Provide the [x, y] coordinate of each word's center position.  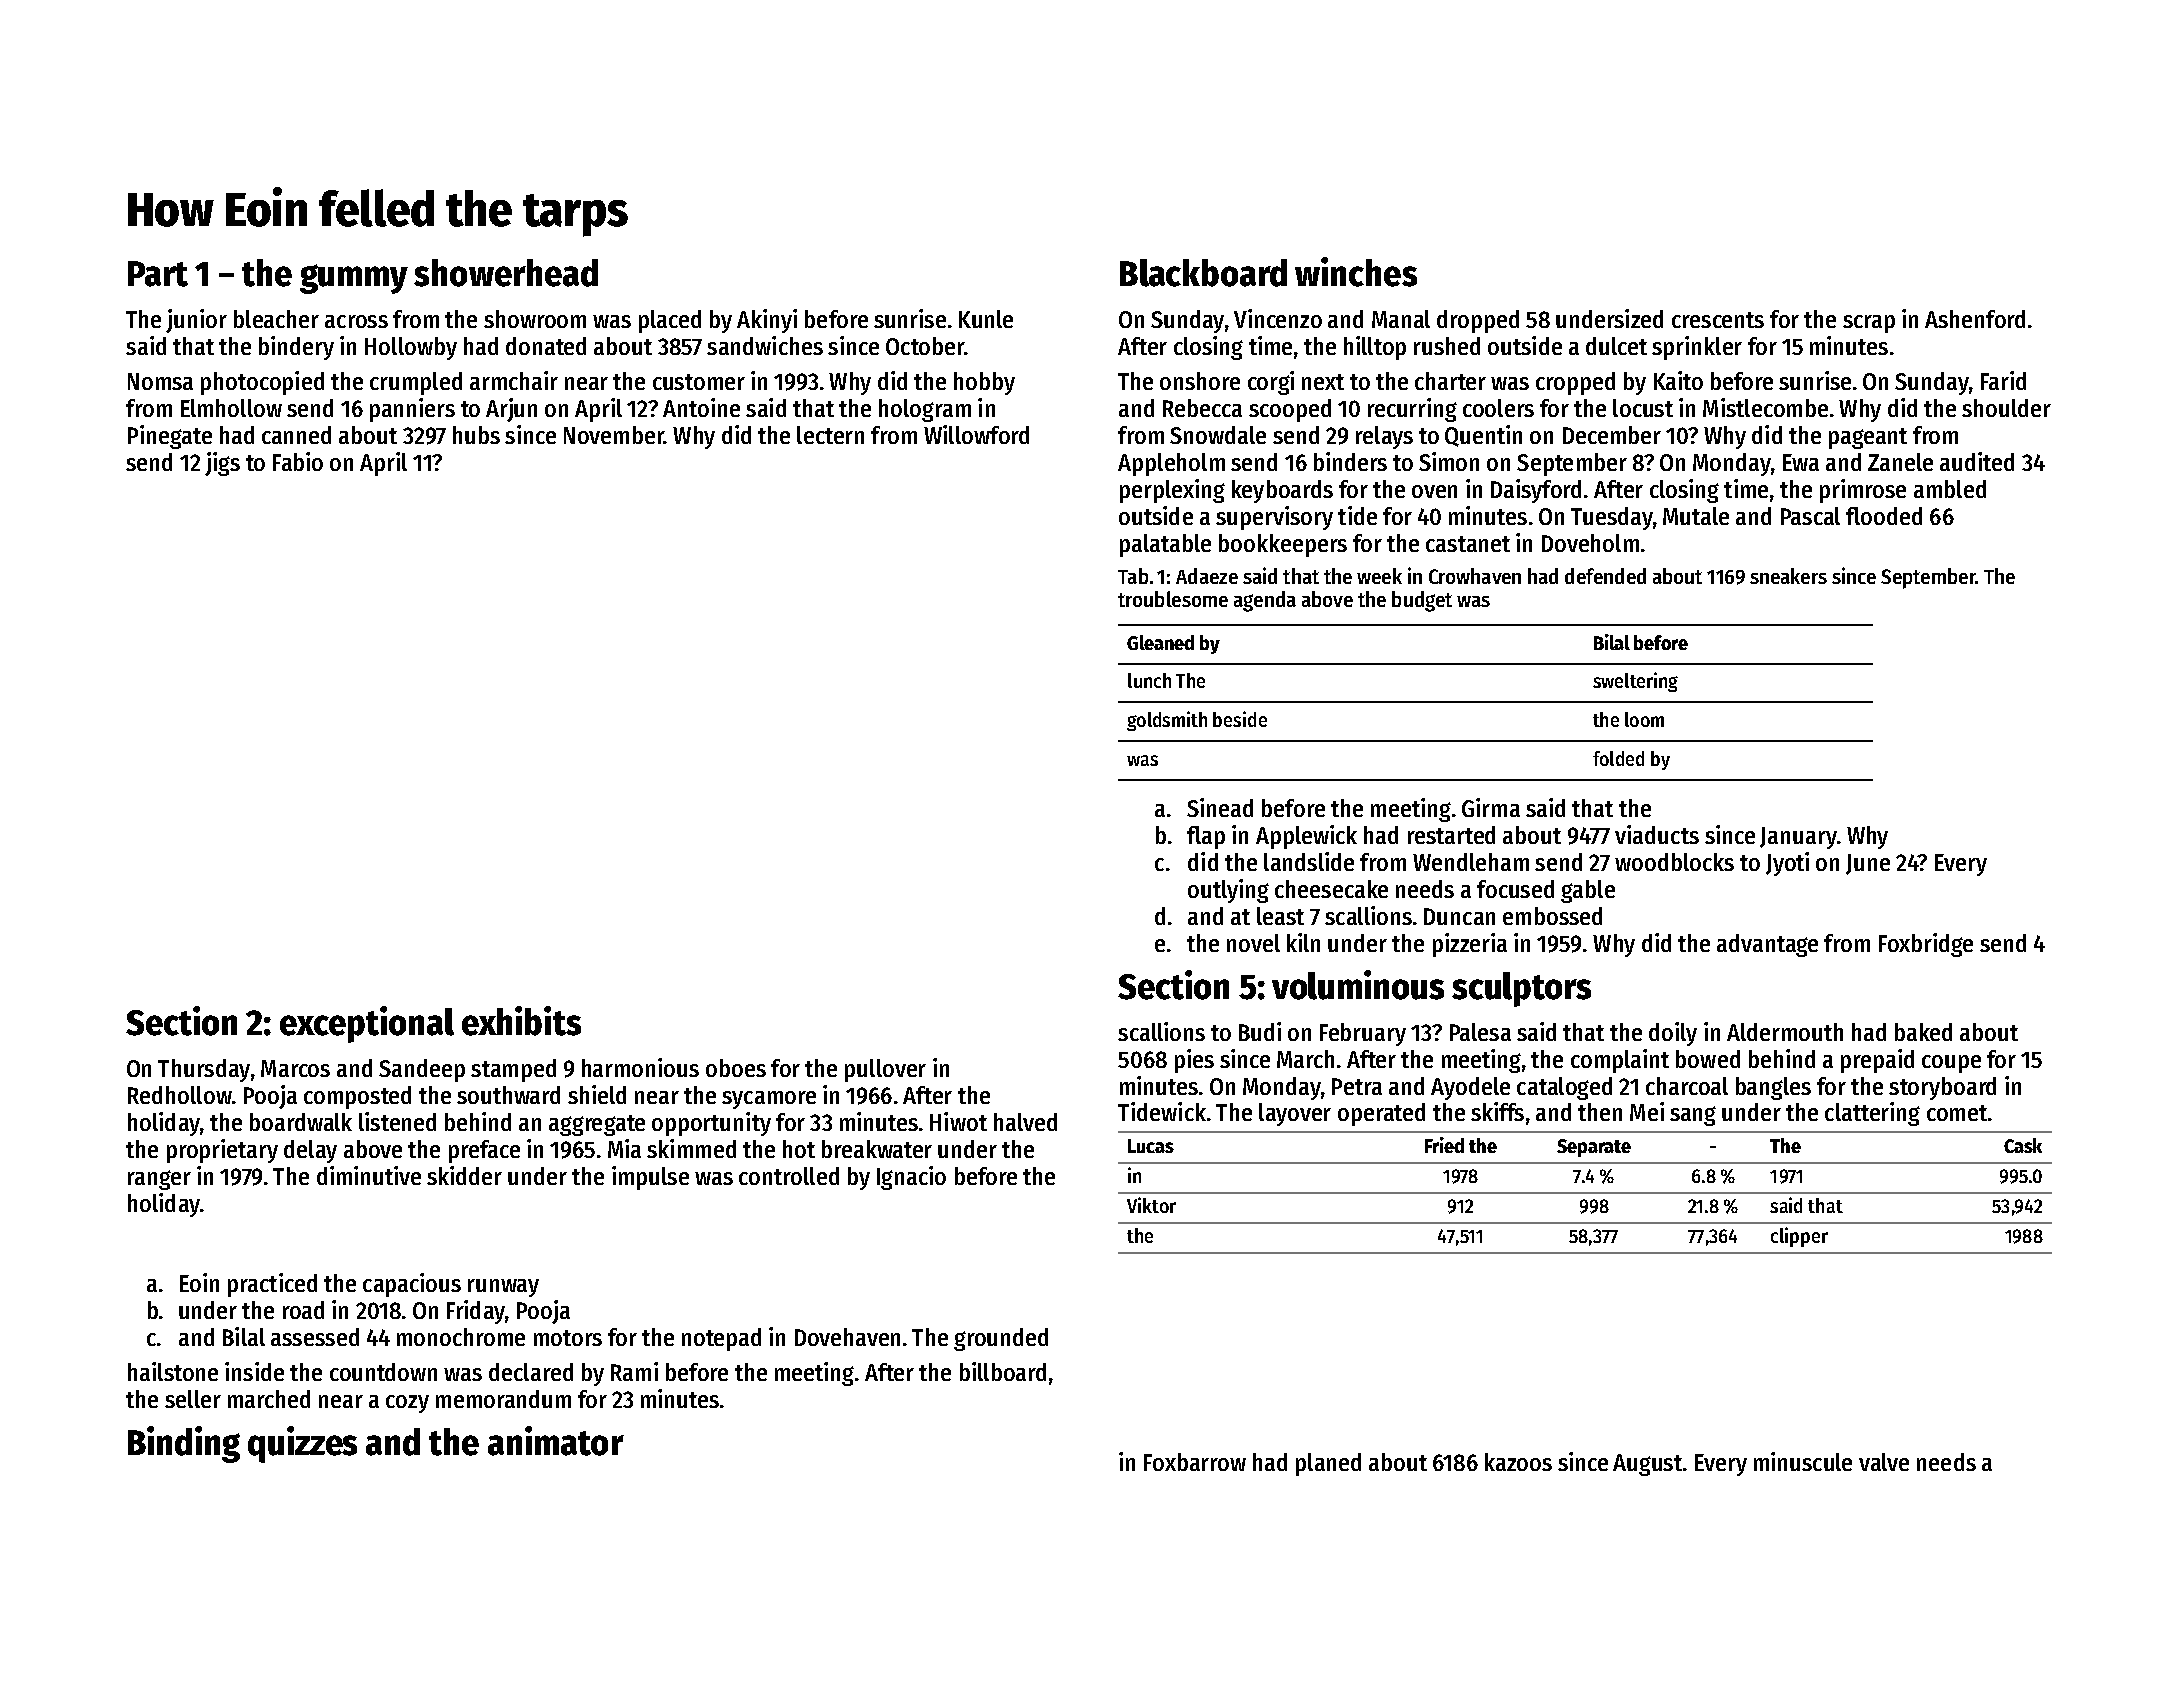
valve [1884, 1462]
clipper [1799, 1237]
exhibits [521, 1021]
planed [1328, 1464]
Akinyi [767, 321]
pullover [885, 1070]
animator [556, 1441]
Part [158, 274]
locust [1643, 408]
